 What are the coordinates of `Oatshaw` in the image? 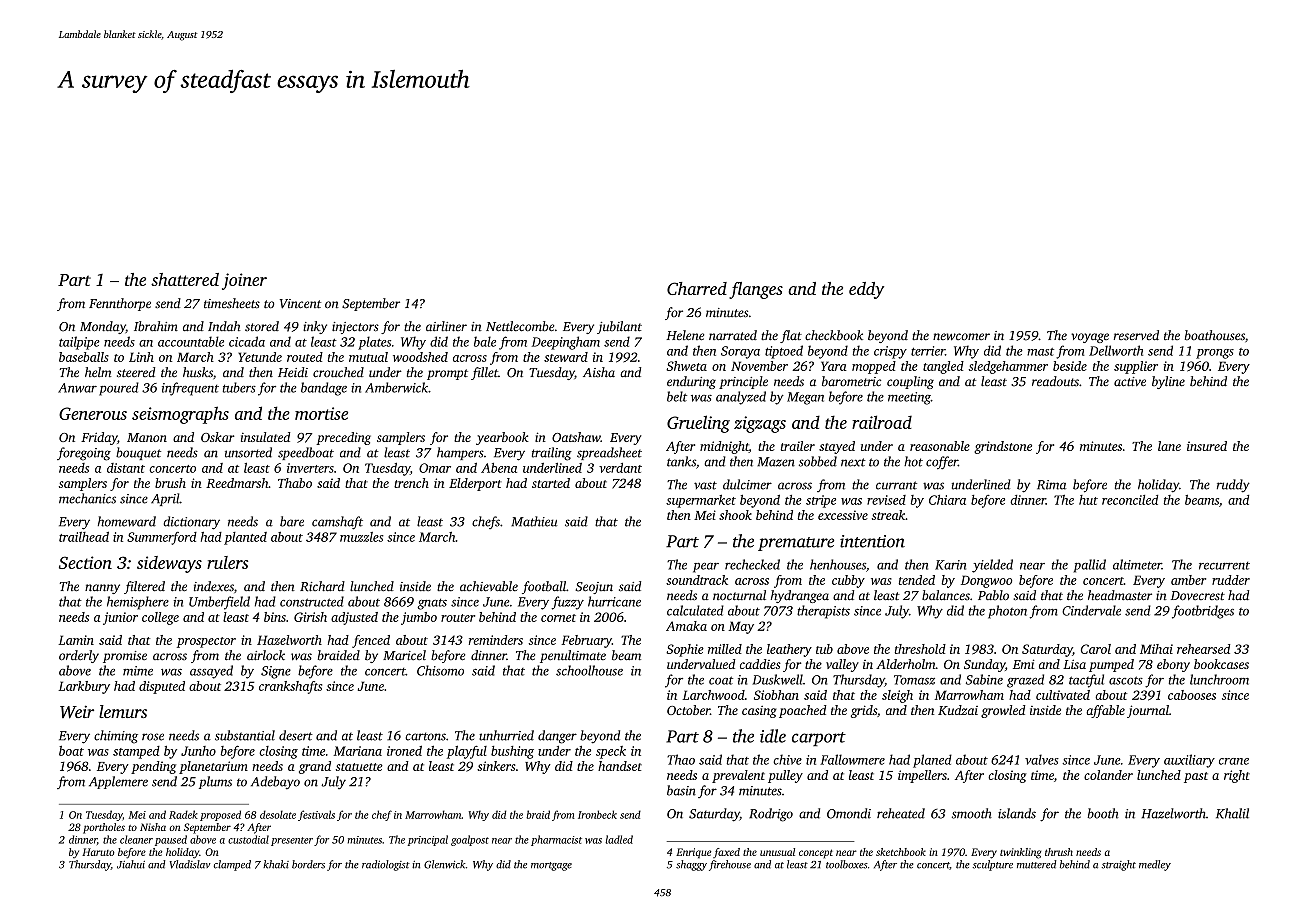 It's located at (576, 437).
